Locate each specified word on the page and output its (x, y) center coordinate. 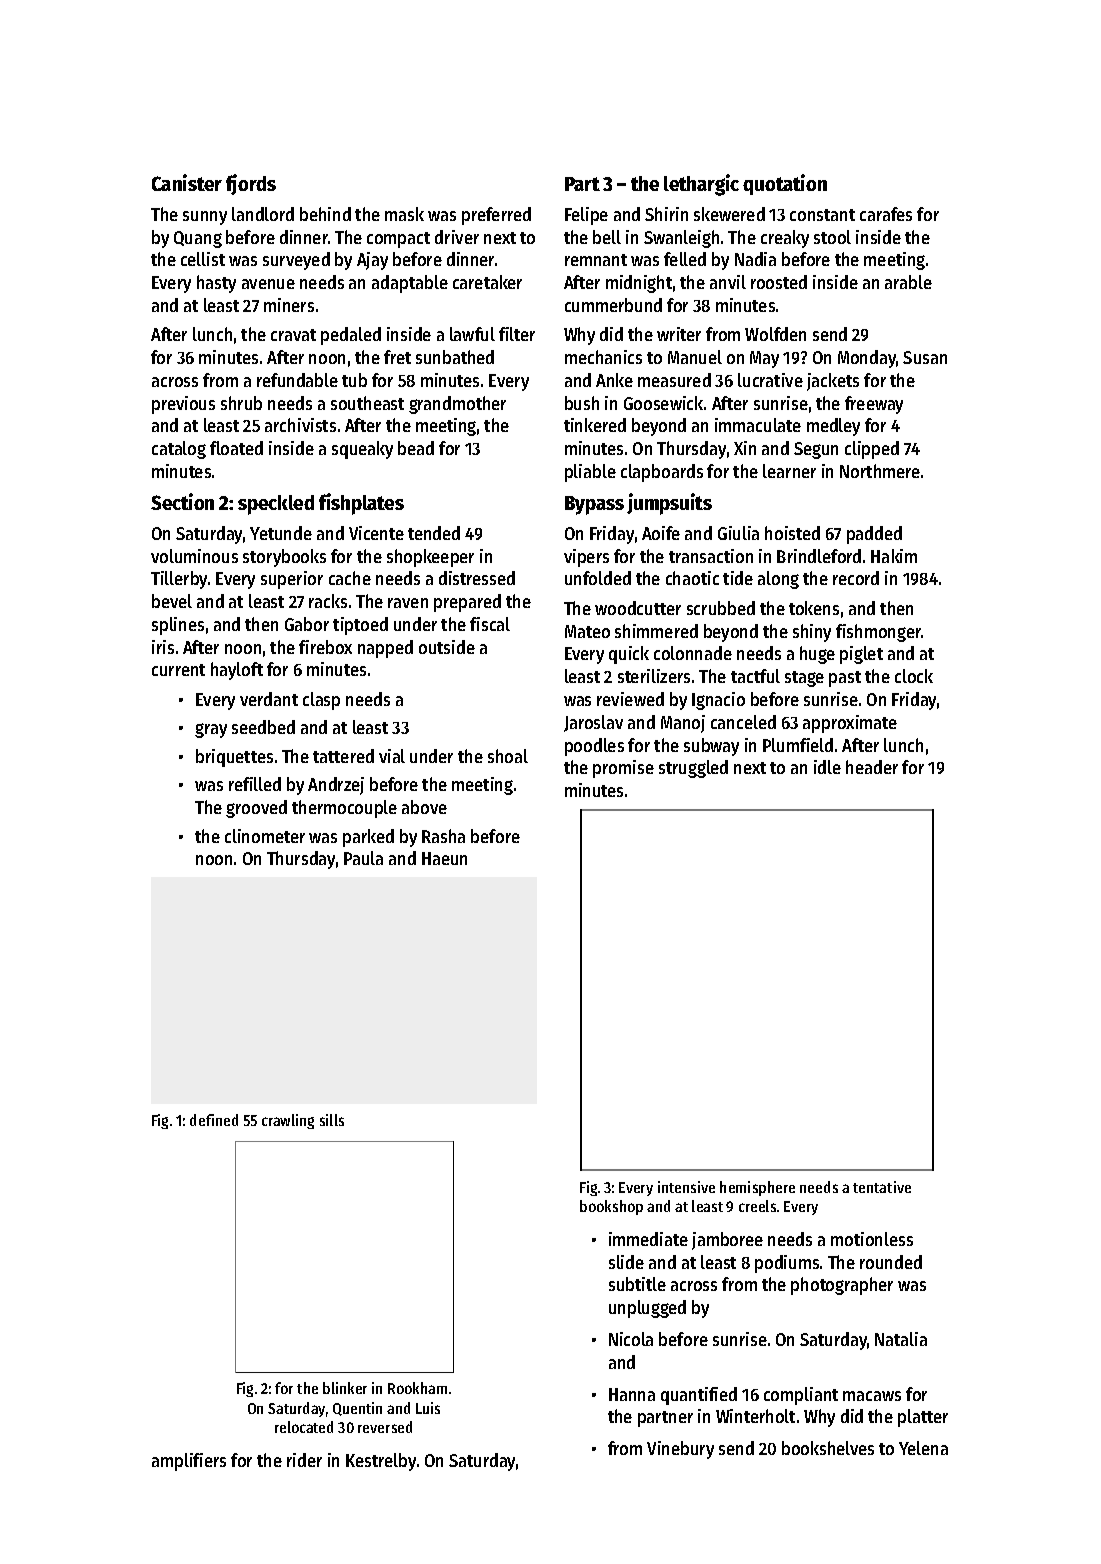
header (872, 767)
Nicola (631, 1339)
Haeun (444, 858)
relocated (304, 1427)
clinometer (265, 836)
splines (178, 626)
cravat (293, 335)
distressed (477, 578)
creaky (785, 239)
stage (804, 679)
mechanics (603, 357)
